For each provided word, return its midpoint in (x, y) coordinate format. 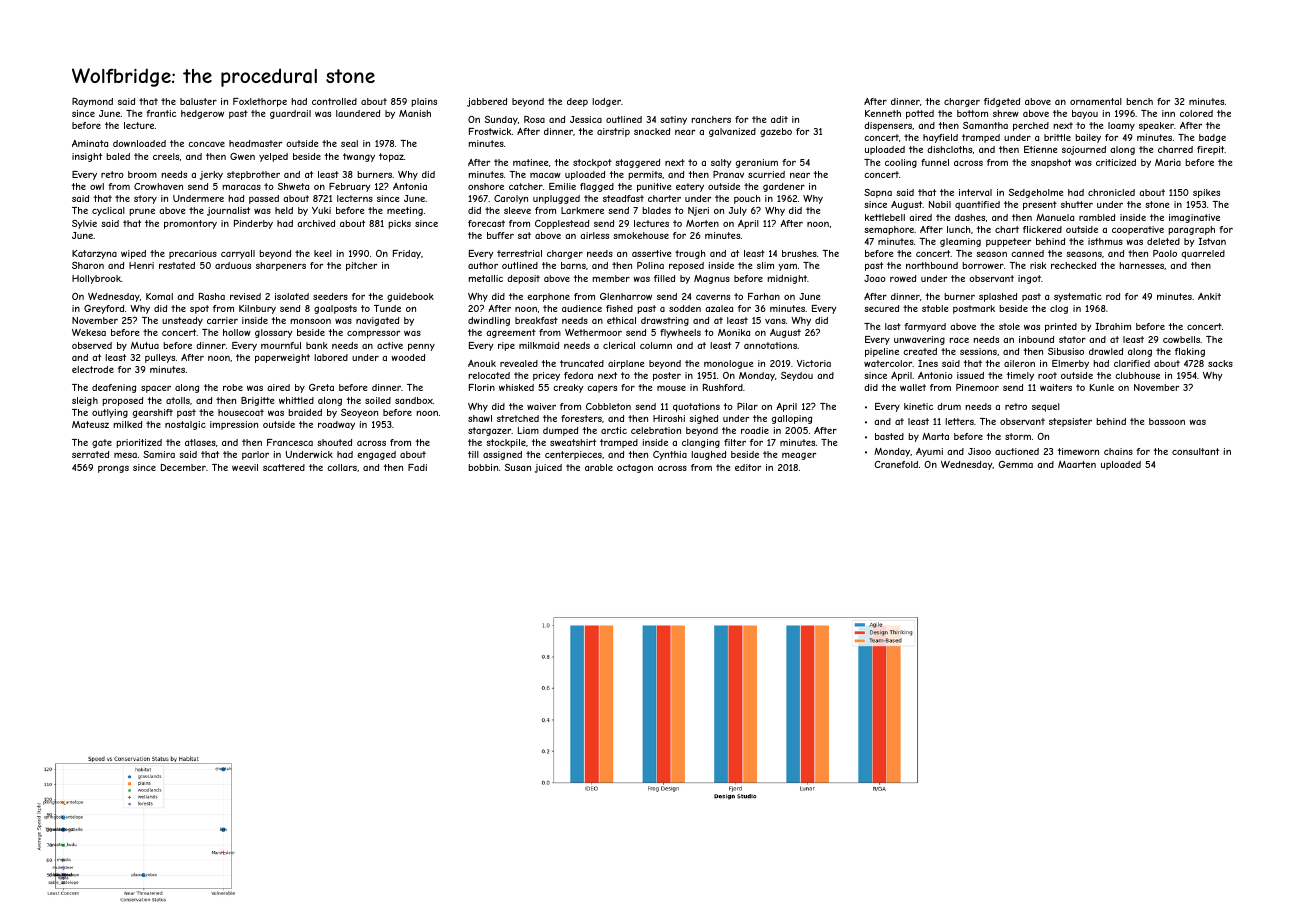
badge (1212, 138)
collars (342, 467)
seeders (330, 296)
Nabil (940, 204)
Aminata (90, 143)
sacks (1220, 363)
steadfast (623, 198)
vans (775, 321)
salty (721, 163)
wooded (408, 357)
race (959, 340)
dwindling (489, 321)
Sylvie (84, 224)
